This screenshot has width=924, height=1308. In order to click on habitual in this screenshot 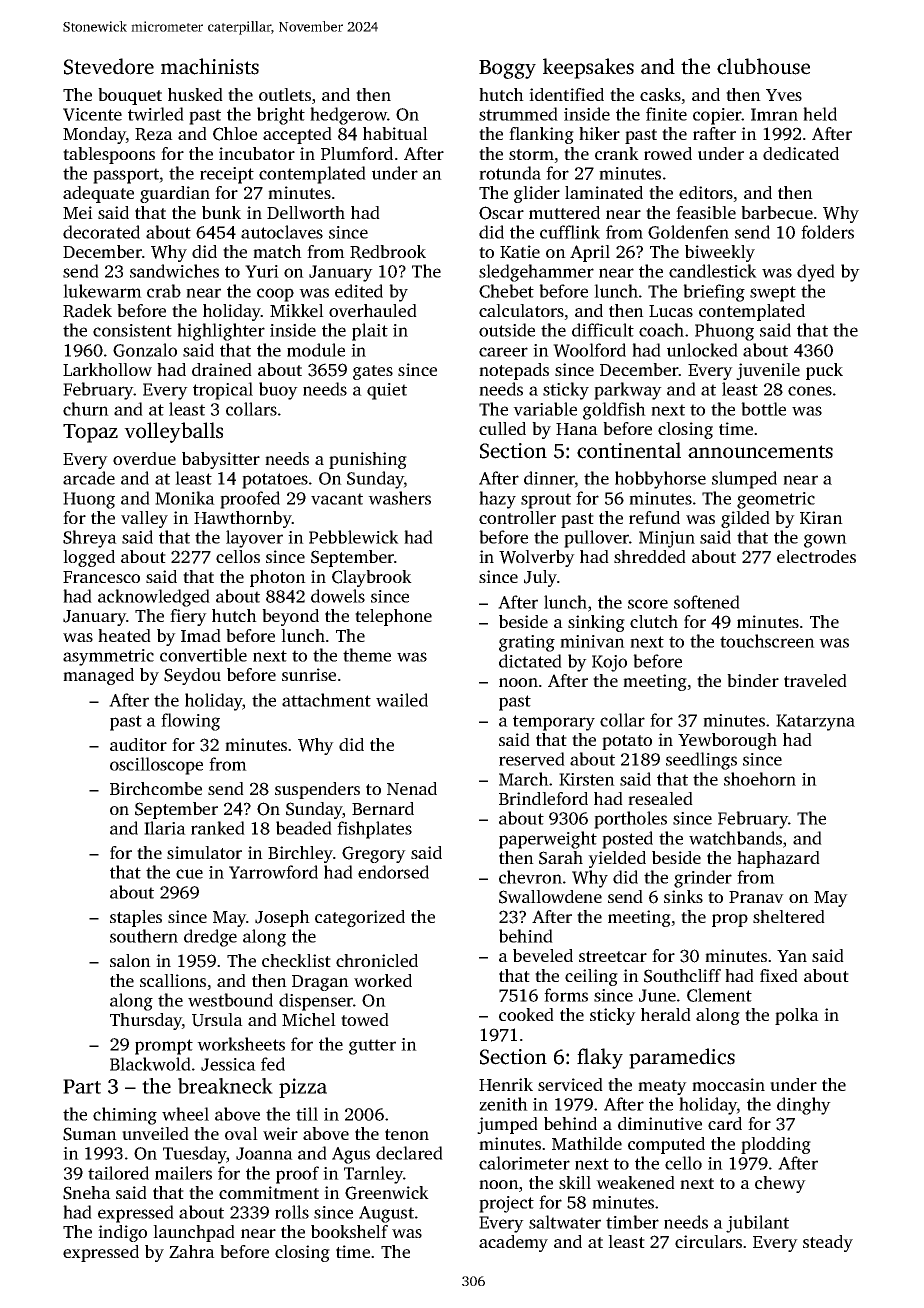, I will do `click(395, 133)`.
